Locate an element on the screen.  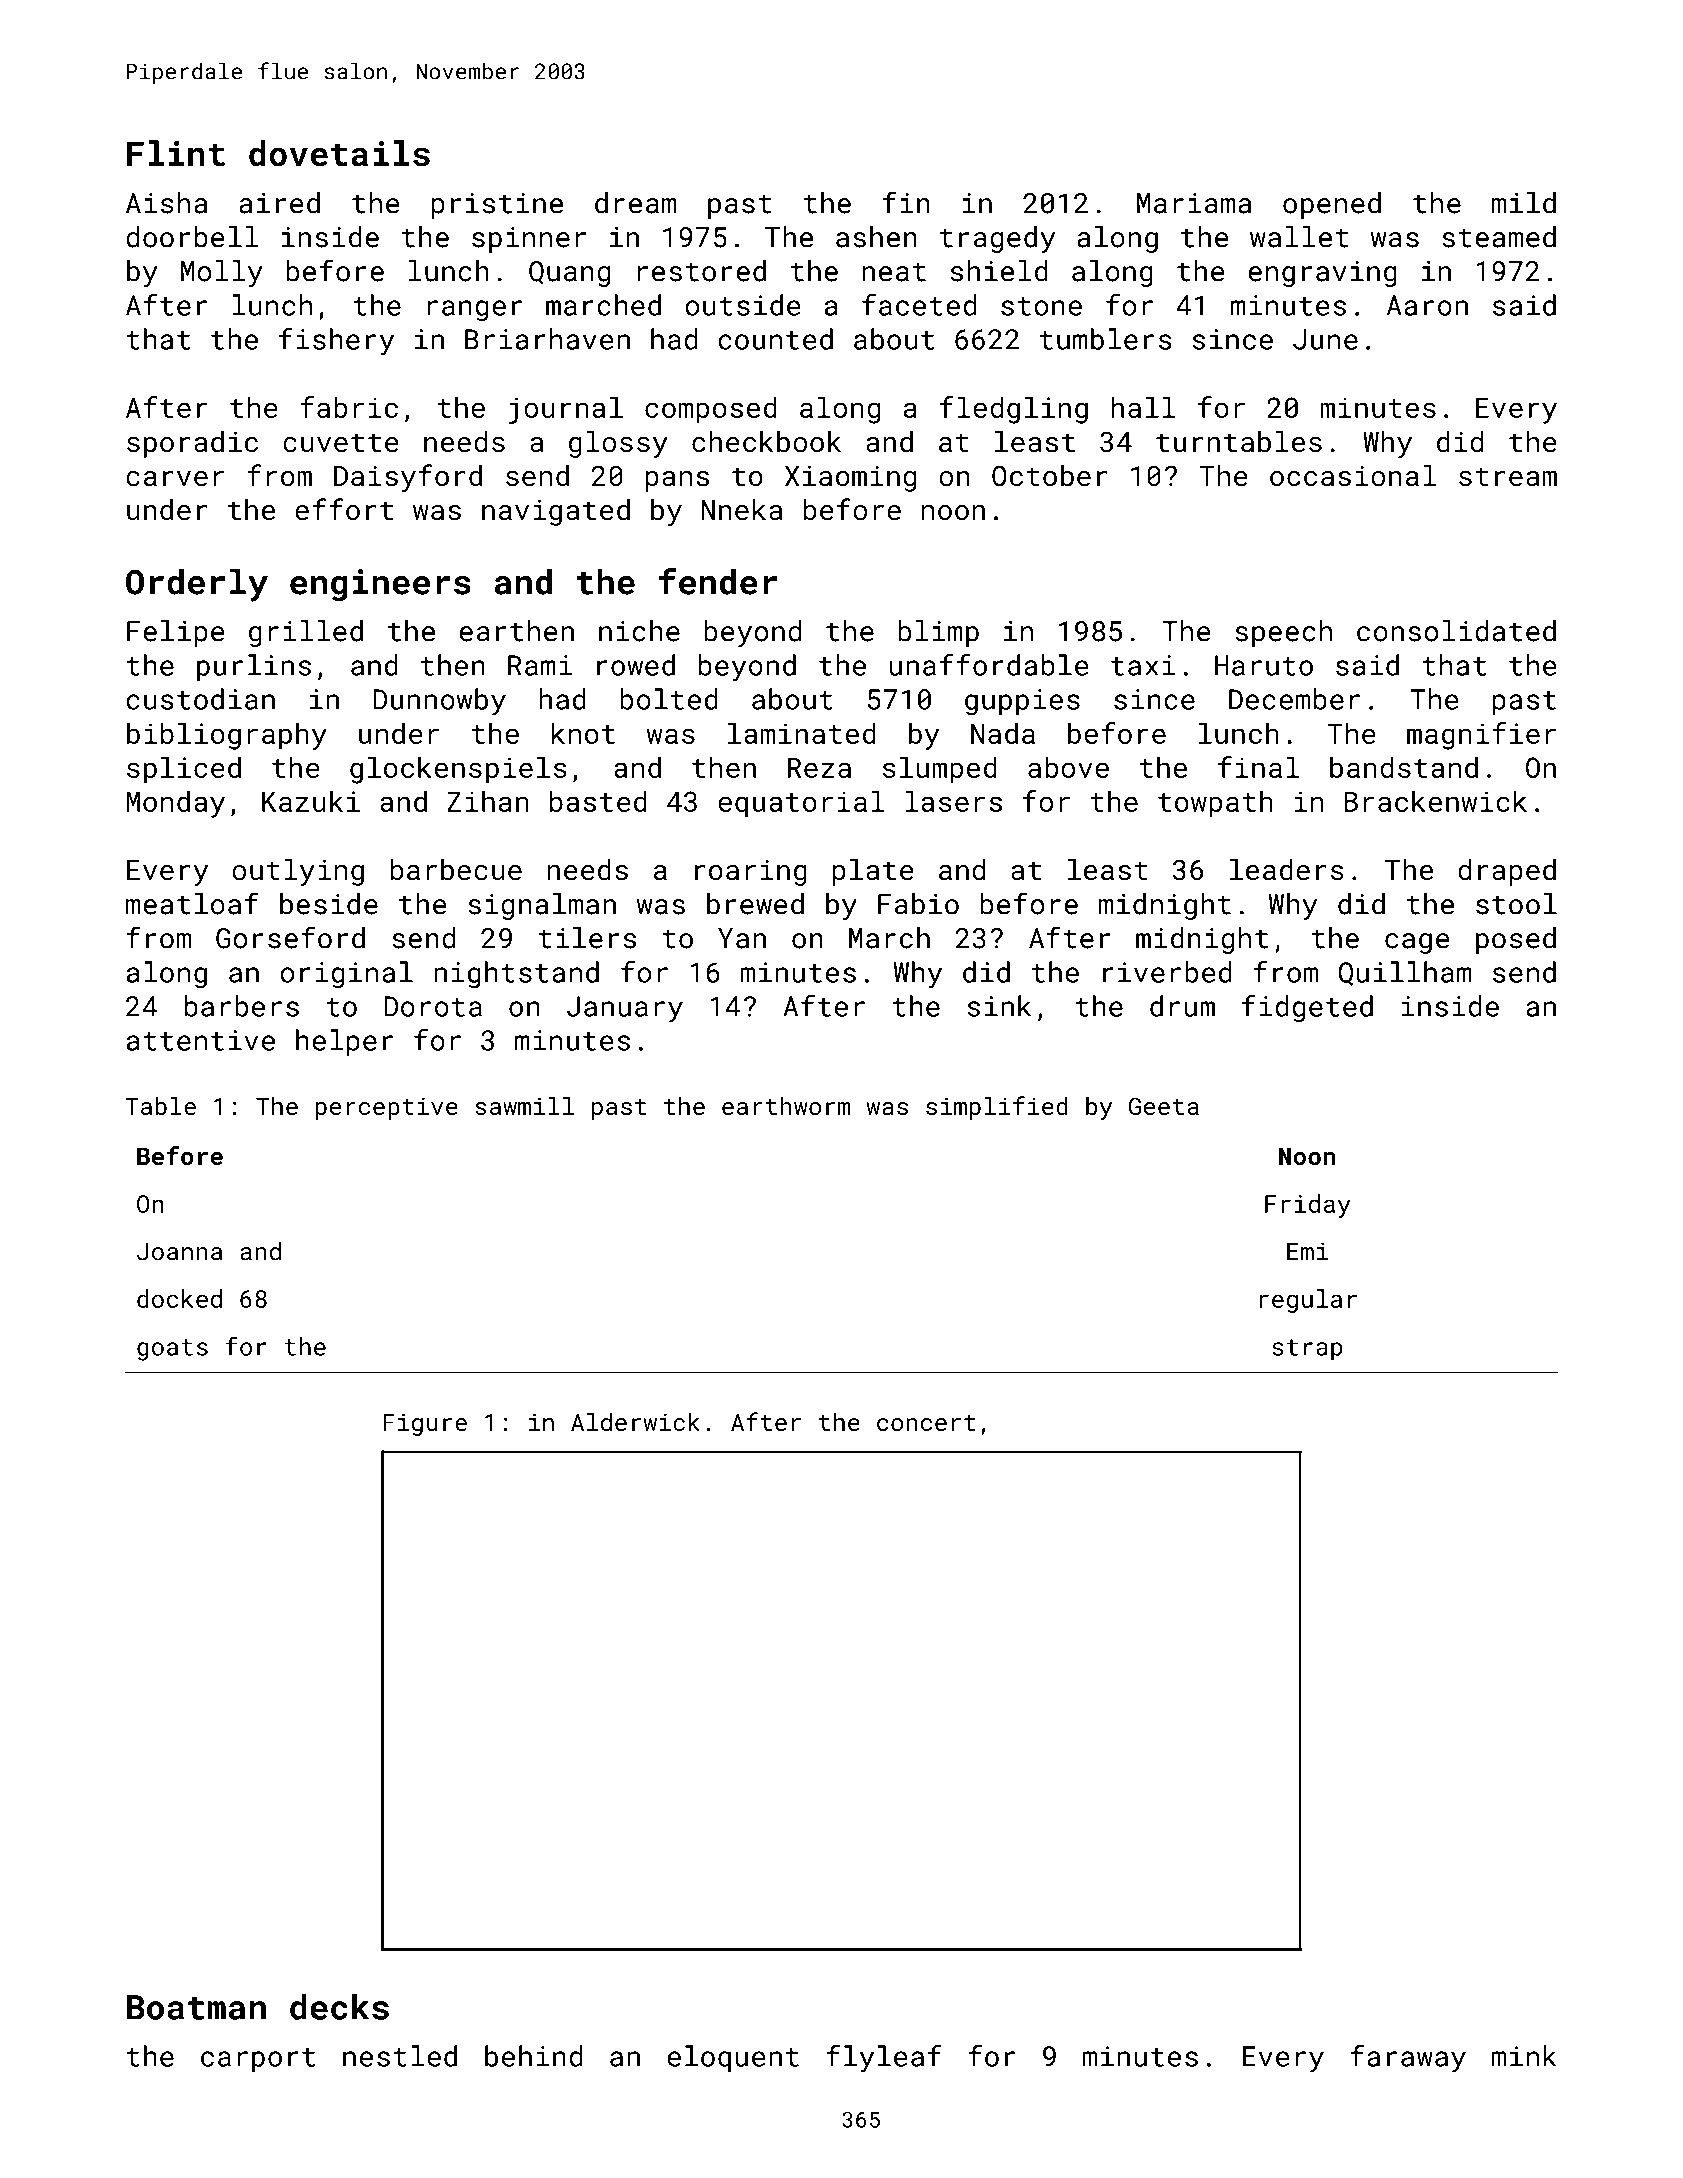
dream is located at coordinates (636, 203).
